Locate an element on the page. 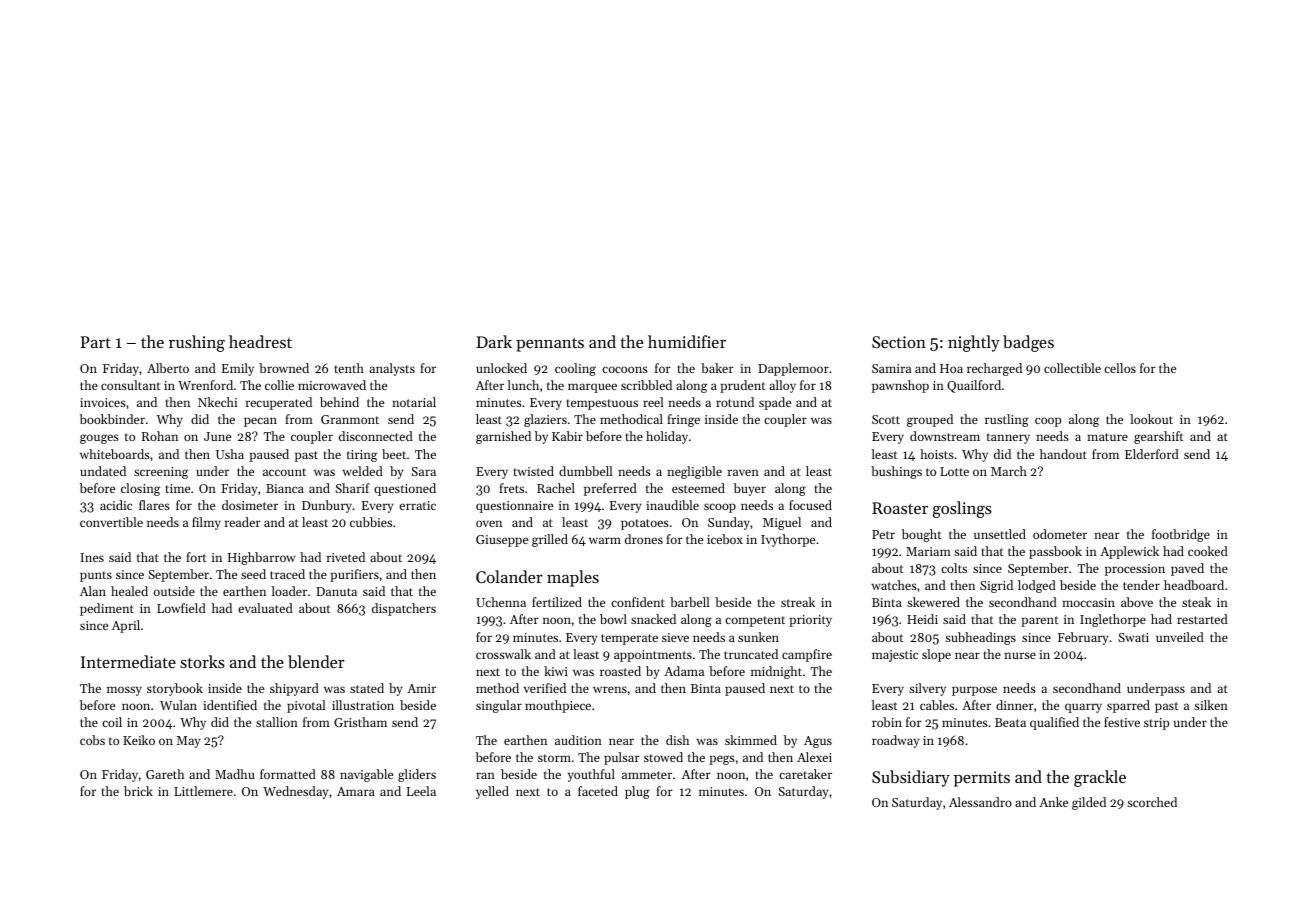 The height and width of the page is (924, 1308). Dark is located at coordinates (494, 341).
